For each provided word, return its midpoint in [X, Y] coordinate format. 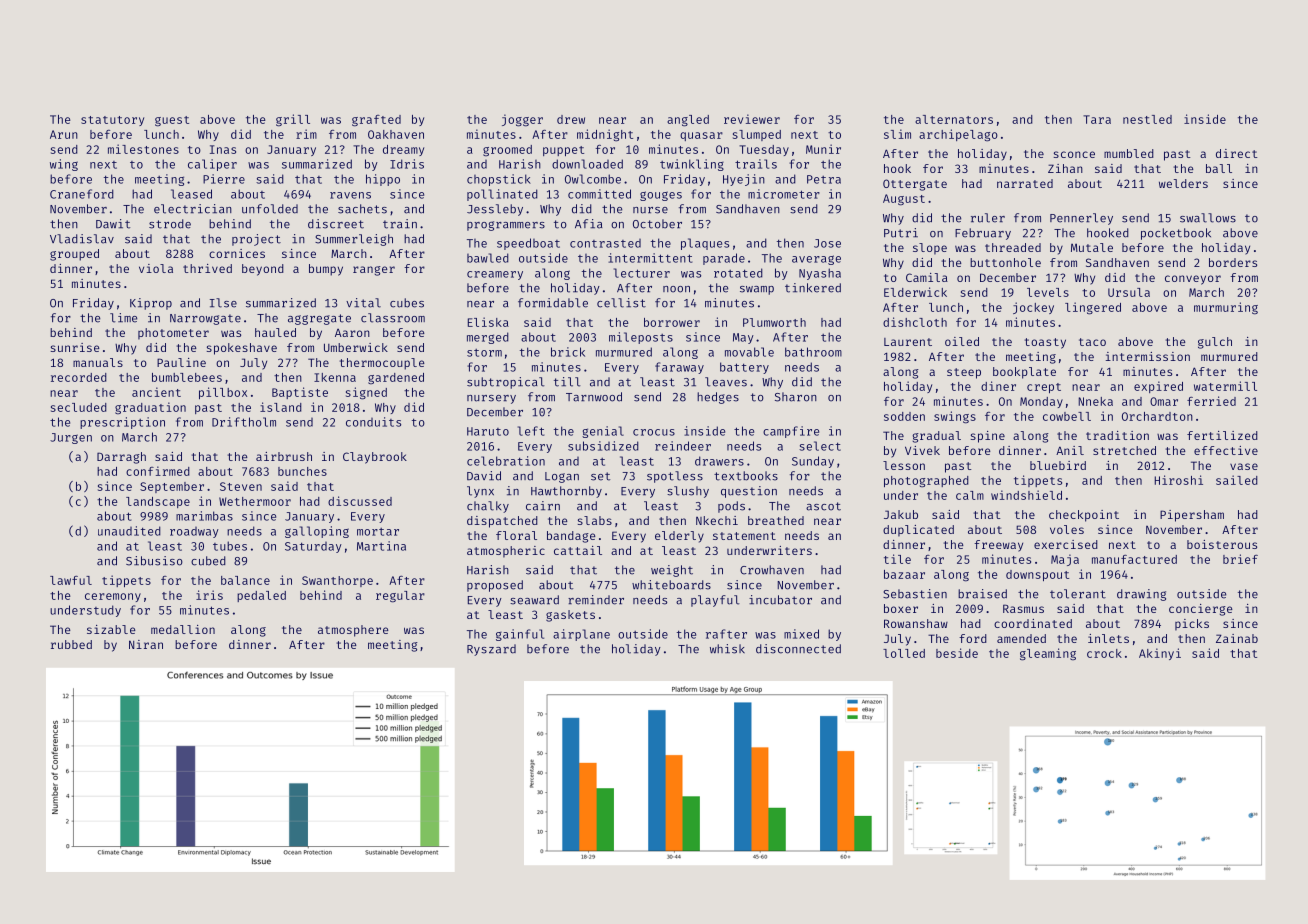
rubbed [71, 644]
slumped [757, 135]
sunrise [75, 347]
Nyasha [820, 274]
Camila [927, 277]
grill [293, 120]
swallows [1208, 218]
